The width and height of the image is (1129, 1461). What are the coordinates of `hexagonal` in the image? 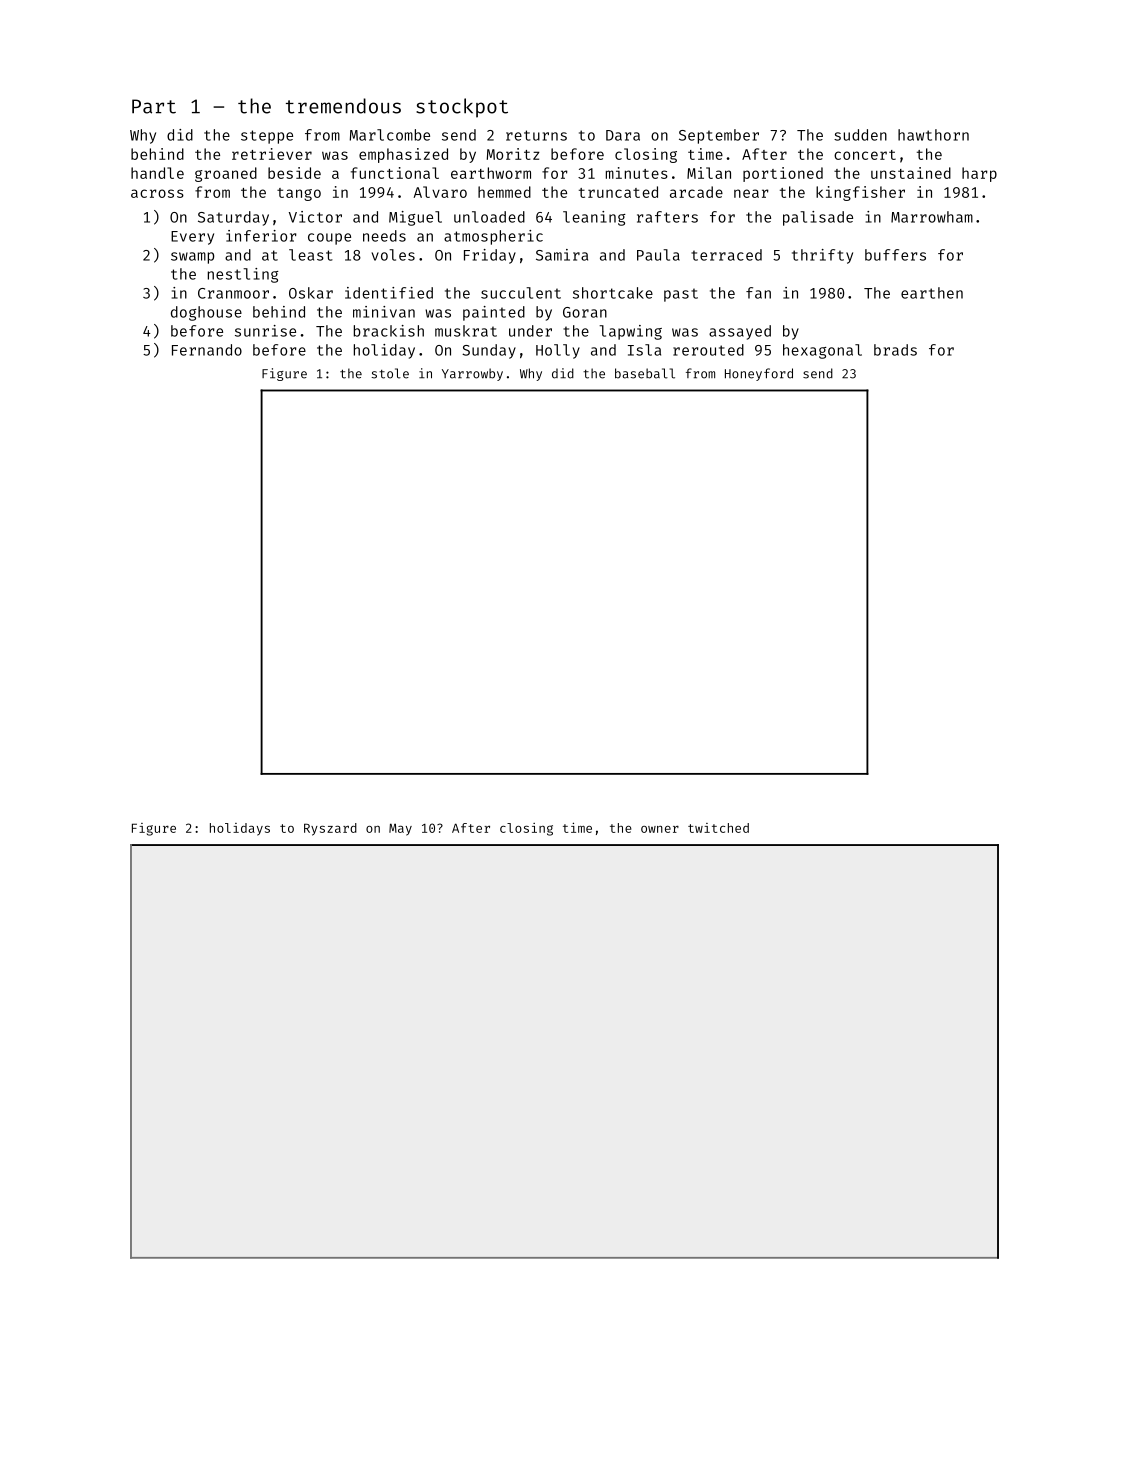 It's located at (822, 351).
